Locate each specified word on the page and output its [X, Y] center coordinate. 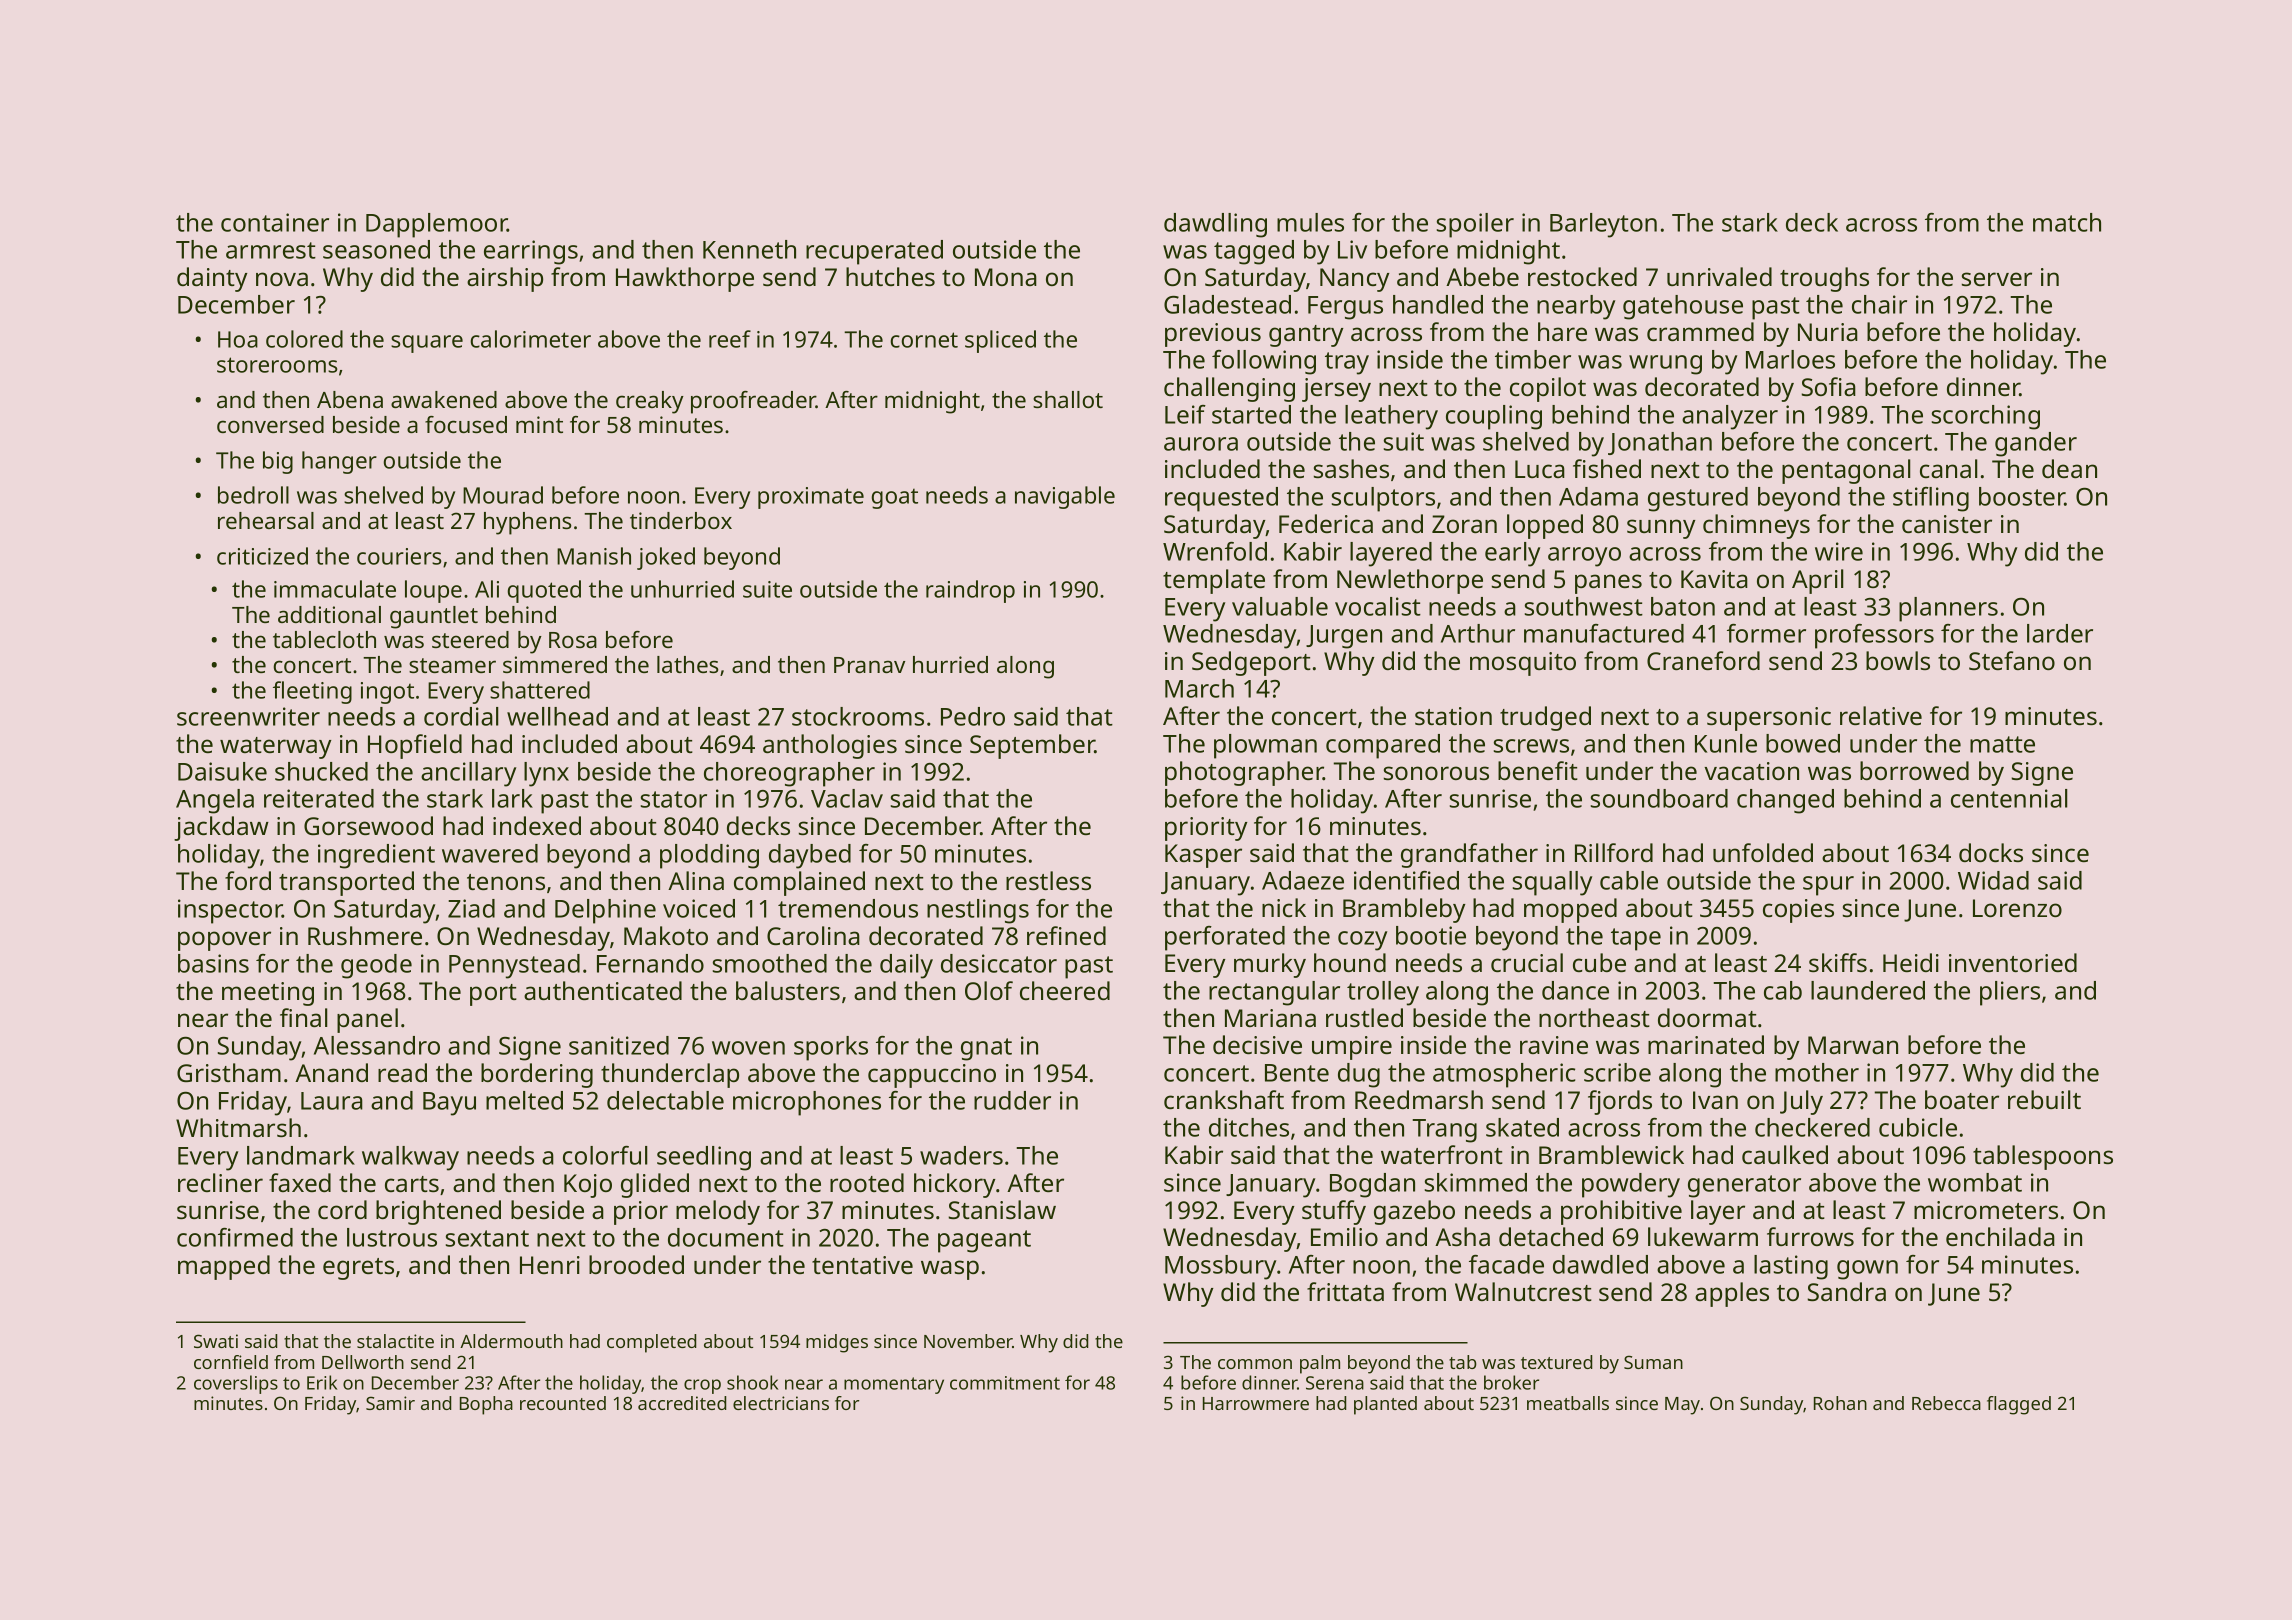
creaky [650, 402]
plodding [709, 856]
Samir [390, 1403]
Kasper [1203, 856]
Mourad [503, 495]
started [1251, 414]
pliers [2010, 993]
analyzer [1730, 417]
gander [2036, 444]
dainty [212, 279]
